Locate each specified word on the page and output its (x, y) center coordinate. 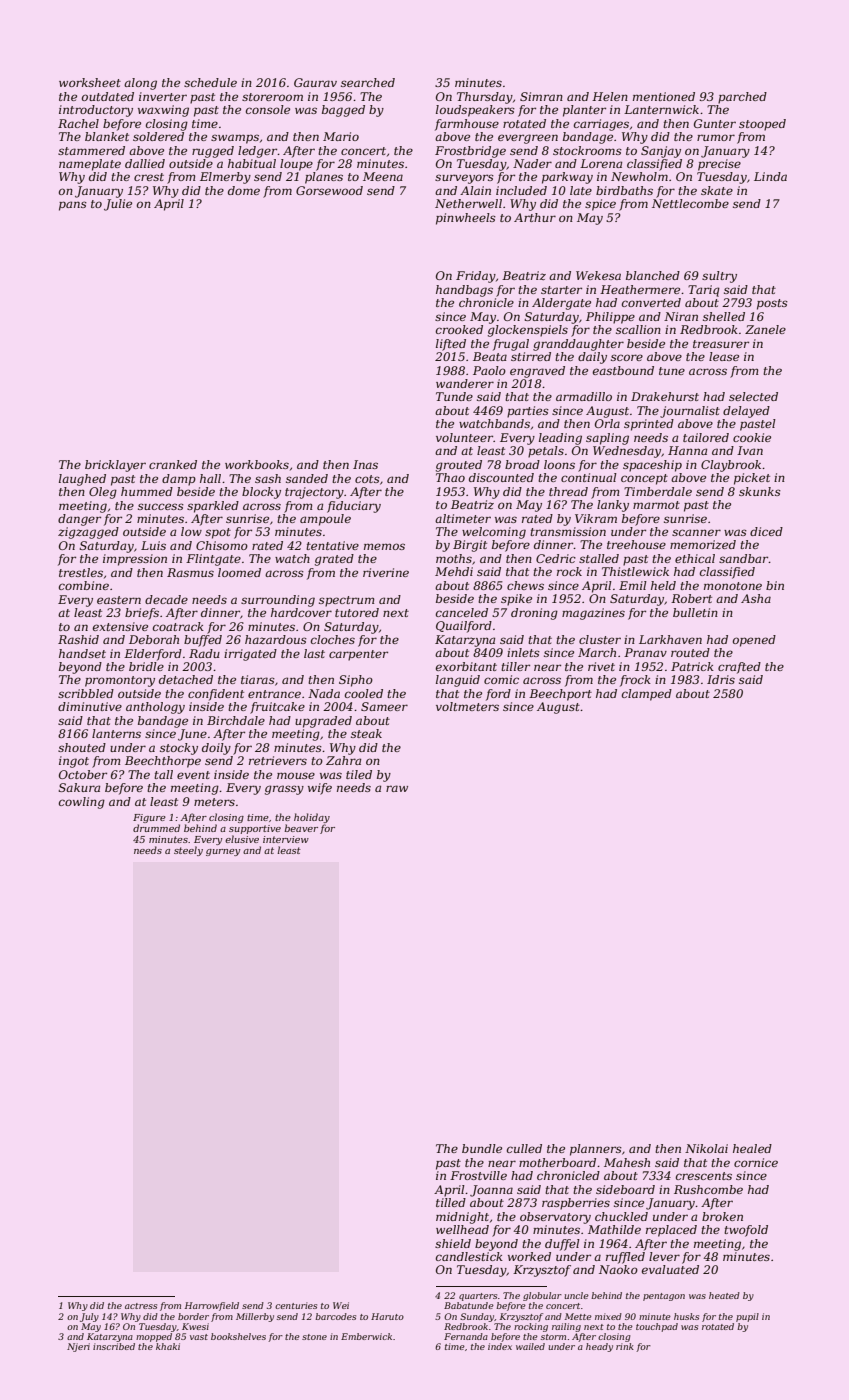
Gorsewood (329, 190)
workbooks (257, 464)
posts (772, 304)
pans (73, 206)
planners (596, 1150)
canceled (462, 612)
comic (501, 679)
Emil (633, 585)
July (89, 1317)
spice (600, 205)
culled (524, 1148)
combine (84, 585)
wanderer (465, 383)
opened (754, 641)
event (193, 775)
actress (141, 1306)
